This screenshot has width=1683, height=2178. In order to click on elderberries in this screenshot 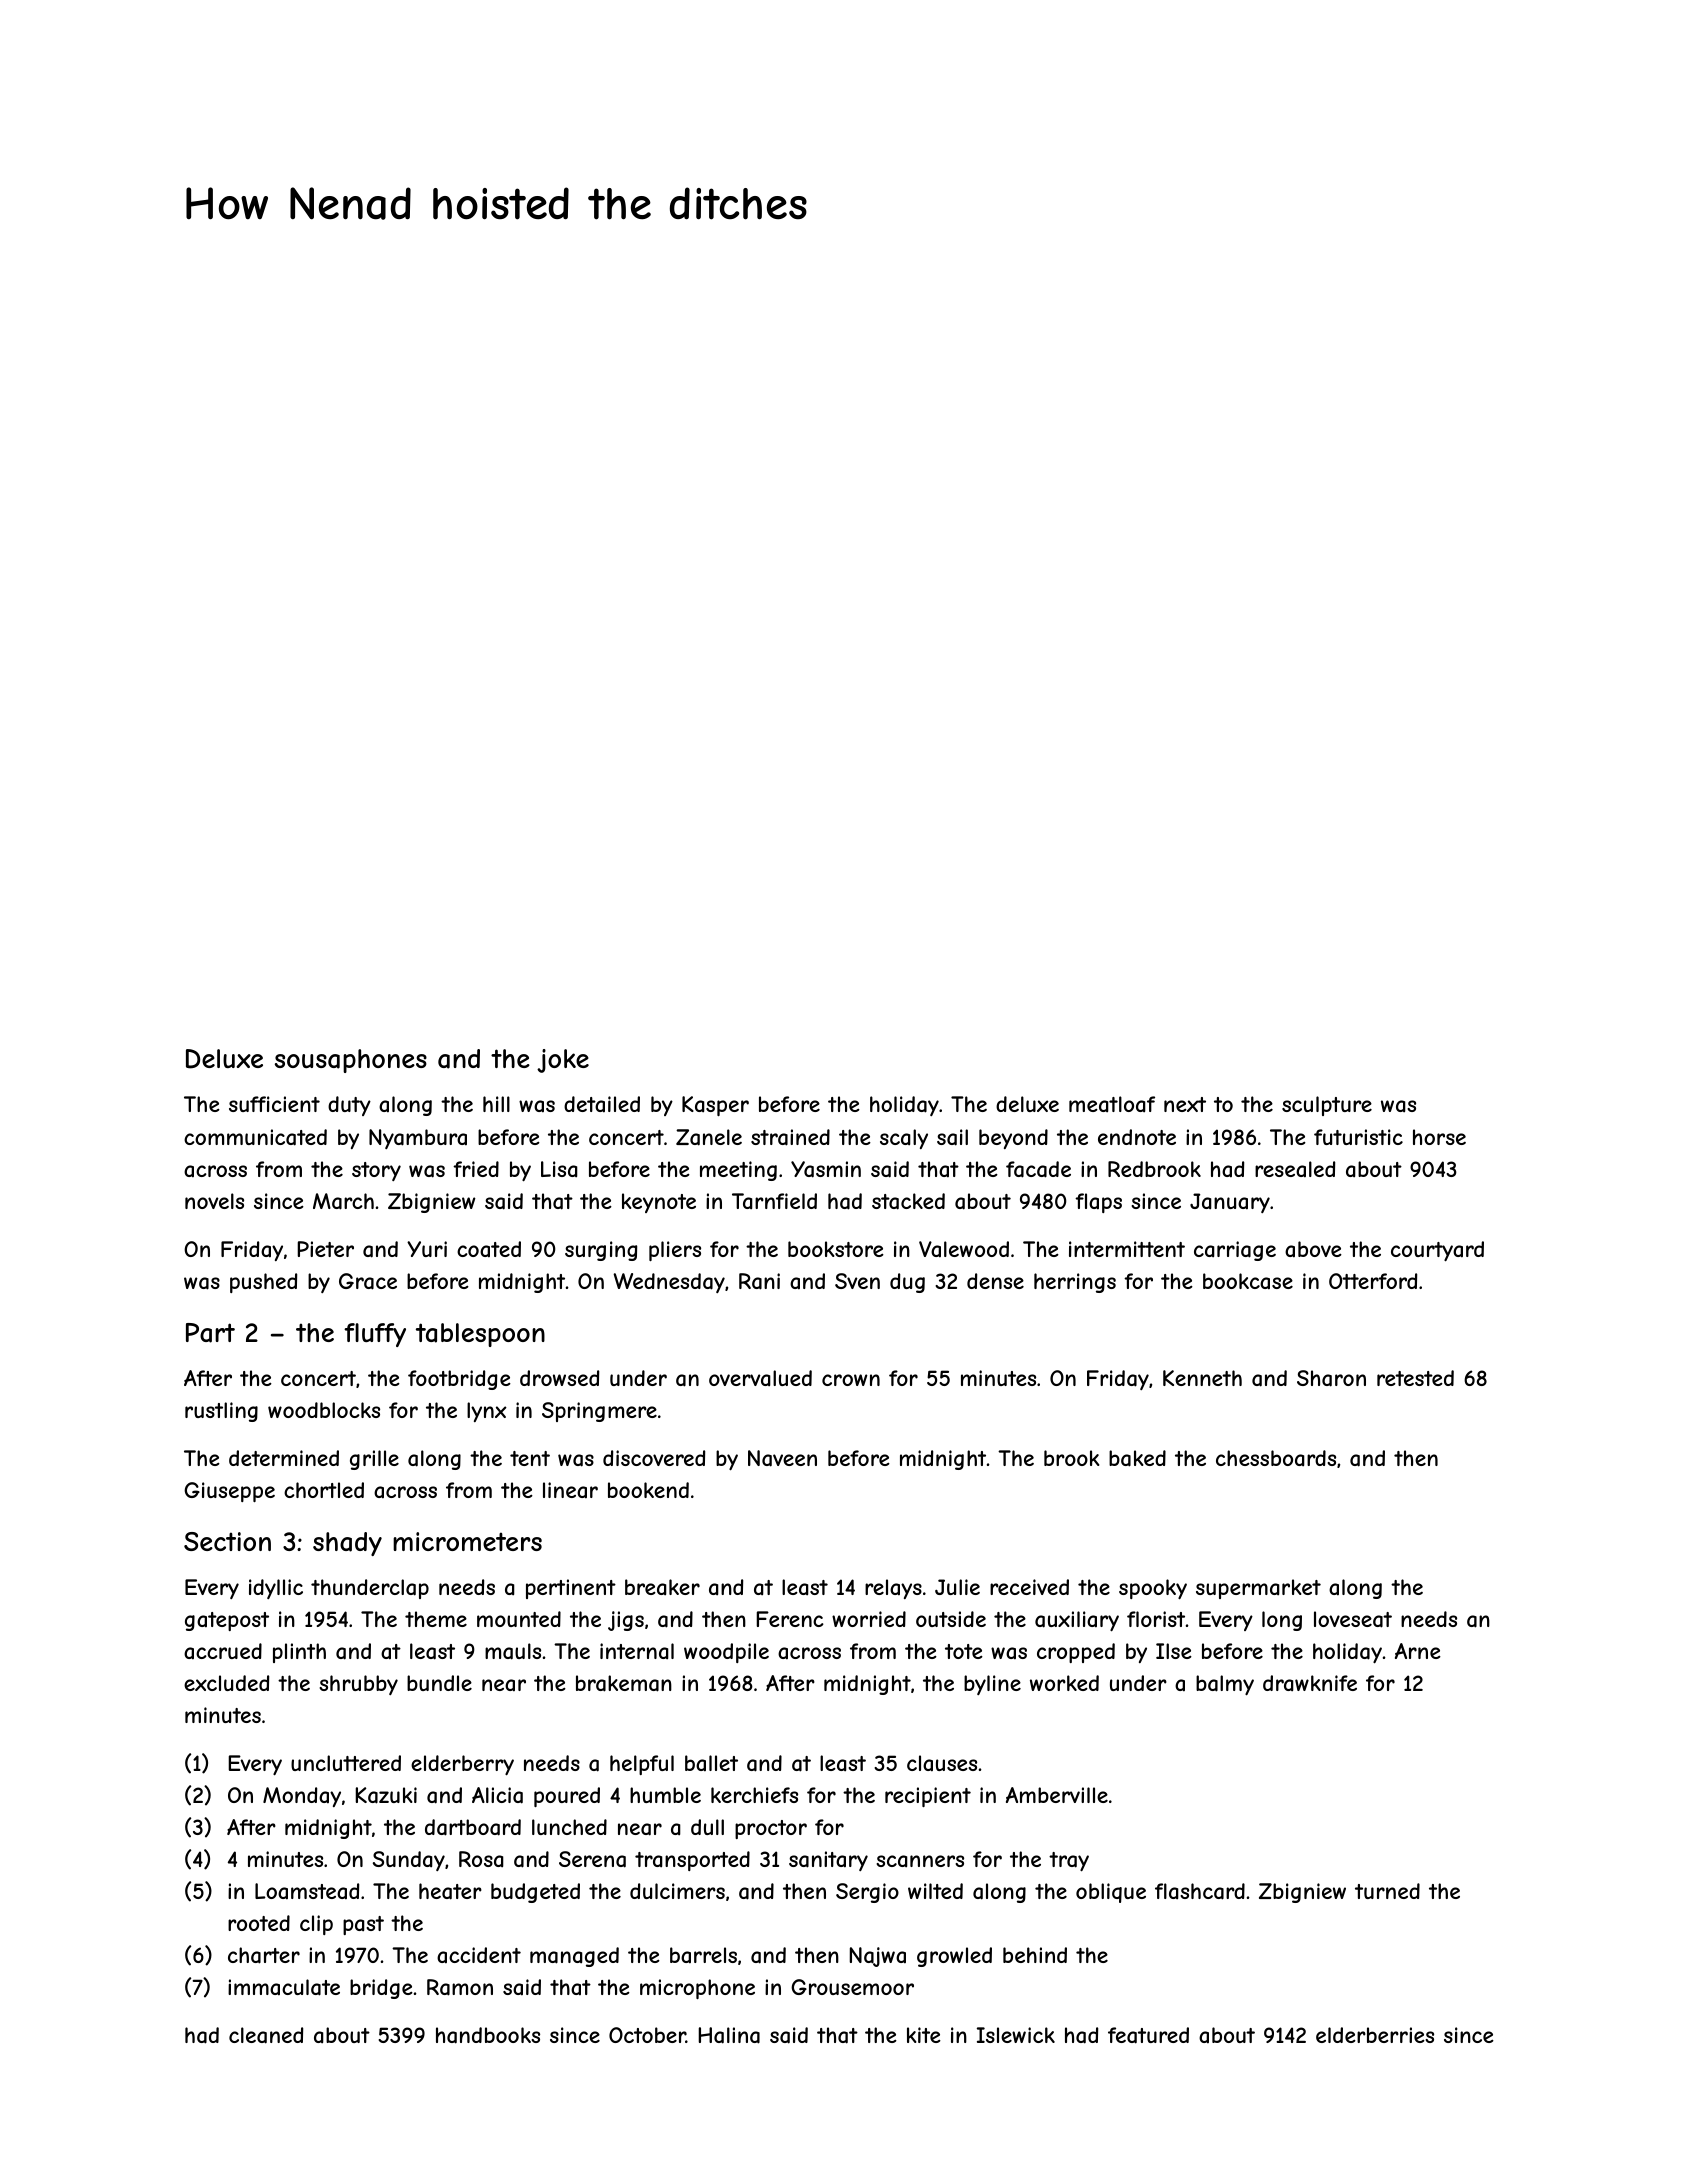, I will do `click(1375, 2035)`.
